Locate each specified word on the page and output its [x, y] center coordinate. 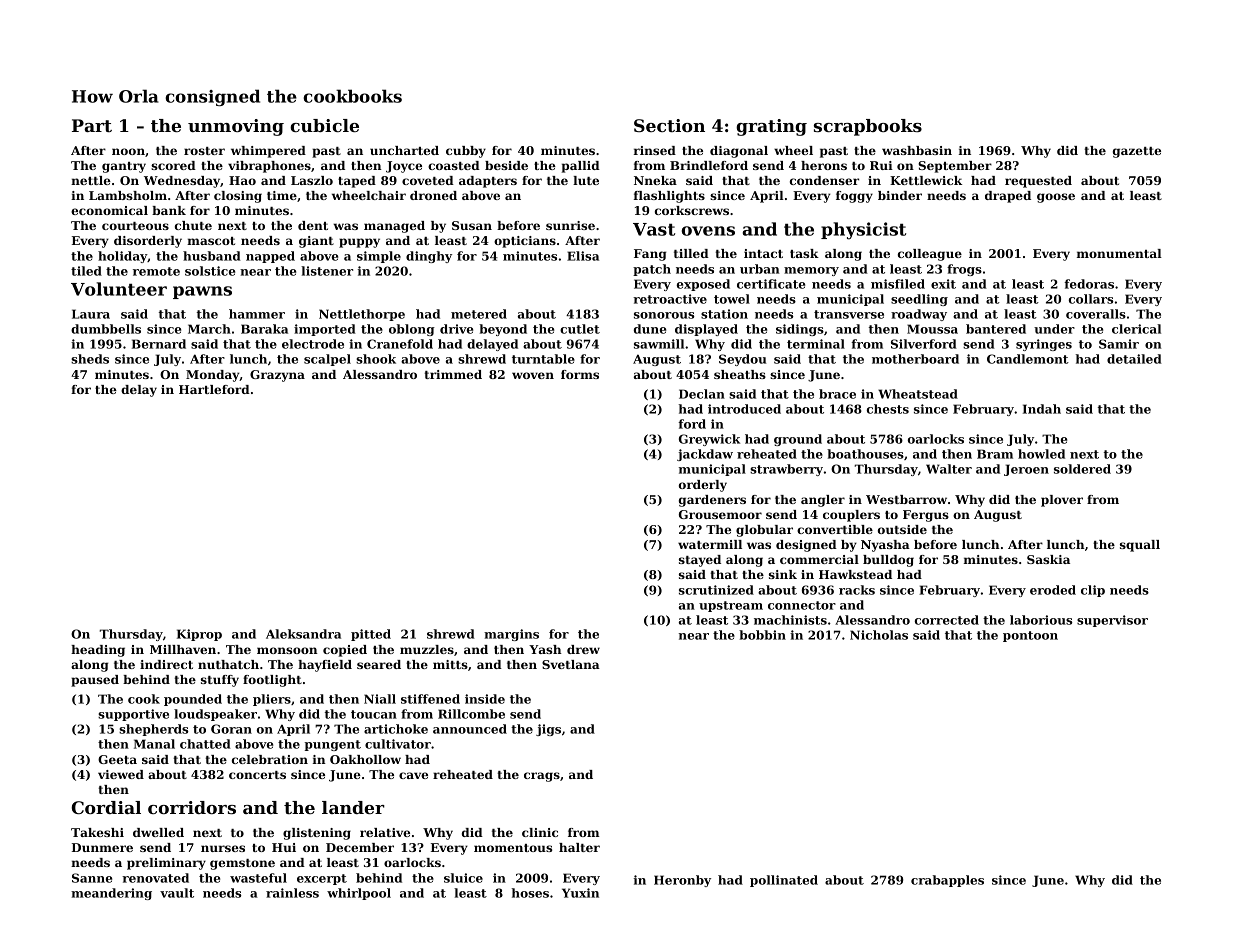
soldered [1082, 469]
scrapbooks [868, 127]
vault [177, 893]
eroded [1053, 590]
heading [98, 651]
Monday [213, 376]
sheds [90, 359]
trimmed [453, 374]
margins [511, 635]
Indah [1042, 409]
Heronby [682, 881]
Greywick [709, 440]
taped [357, 182]
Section [669, 125]
